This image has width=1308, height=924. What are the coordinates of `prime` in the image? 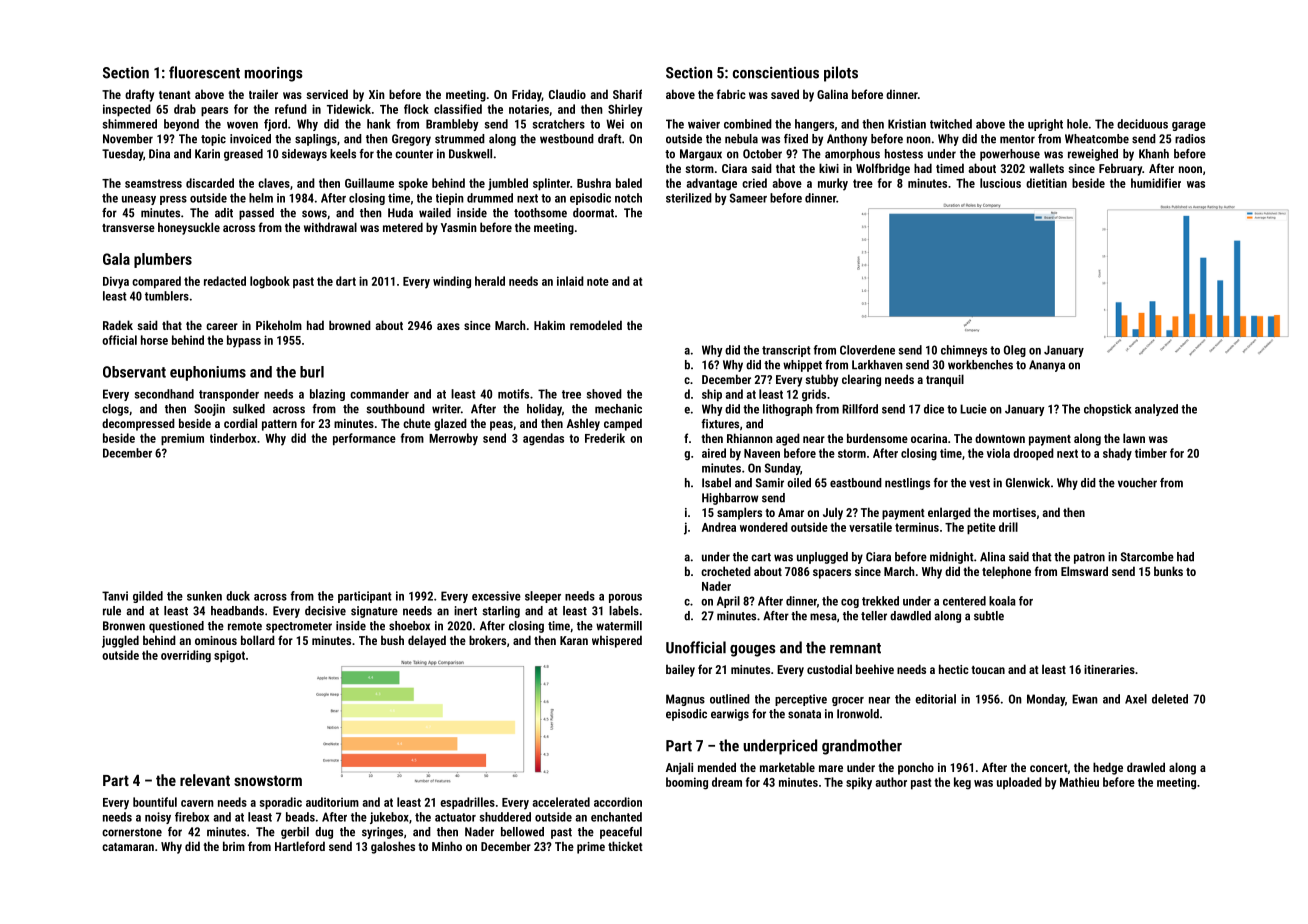 It's located at (591, 848).
